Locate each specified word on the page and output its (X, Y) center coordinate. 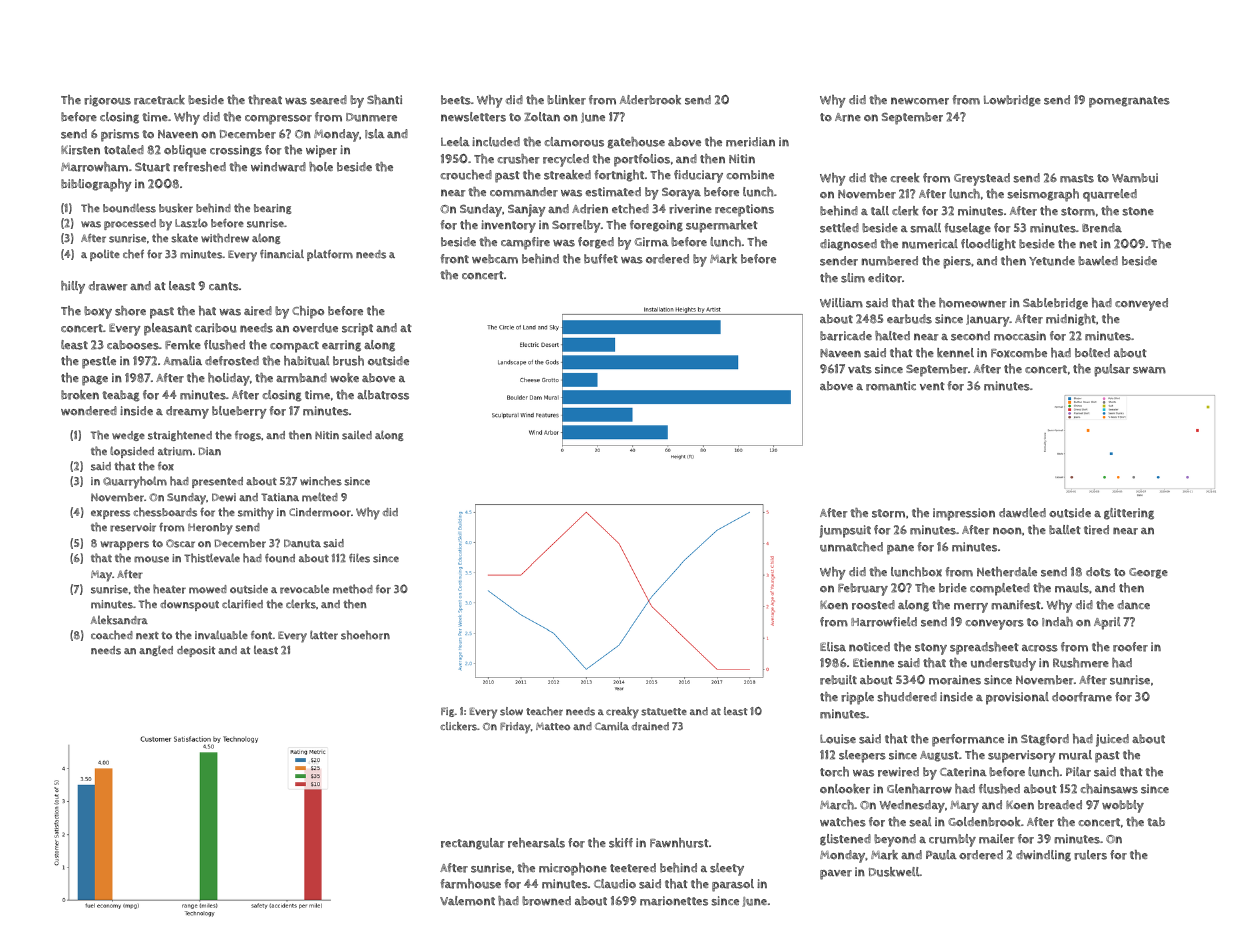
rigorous (107, 101)
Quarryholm (135, 482)
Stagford (1045, 740)
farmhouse (470, 884)
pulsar (1112, 370)
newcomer (920, 101)
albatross (383, 395)
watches (843, 822)
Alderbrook (650, 100)
